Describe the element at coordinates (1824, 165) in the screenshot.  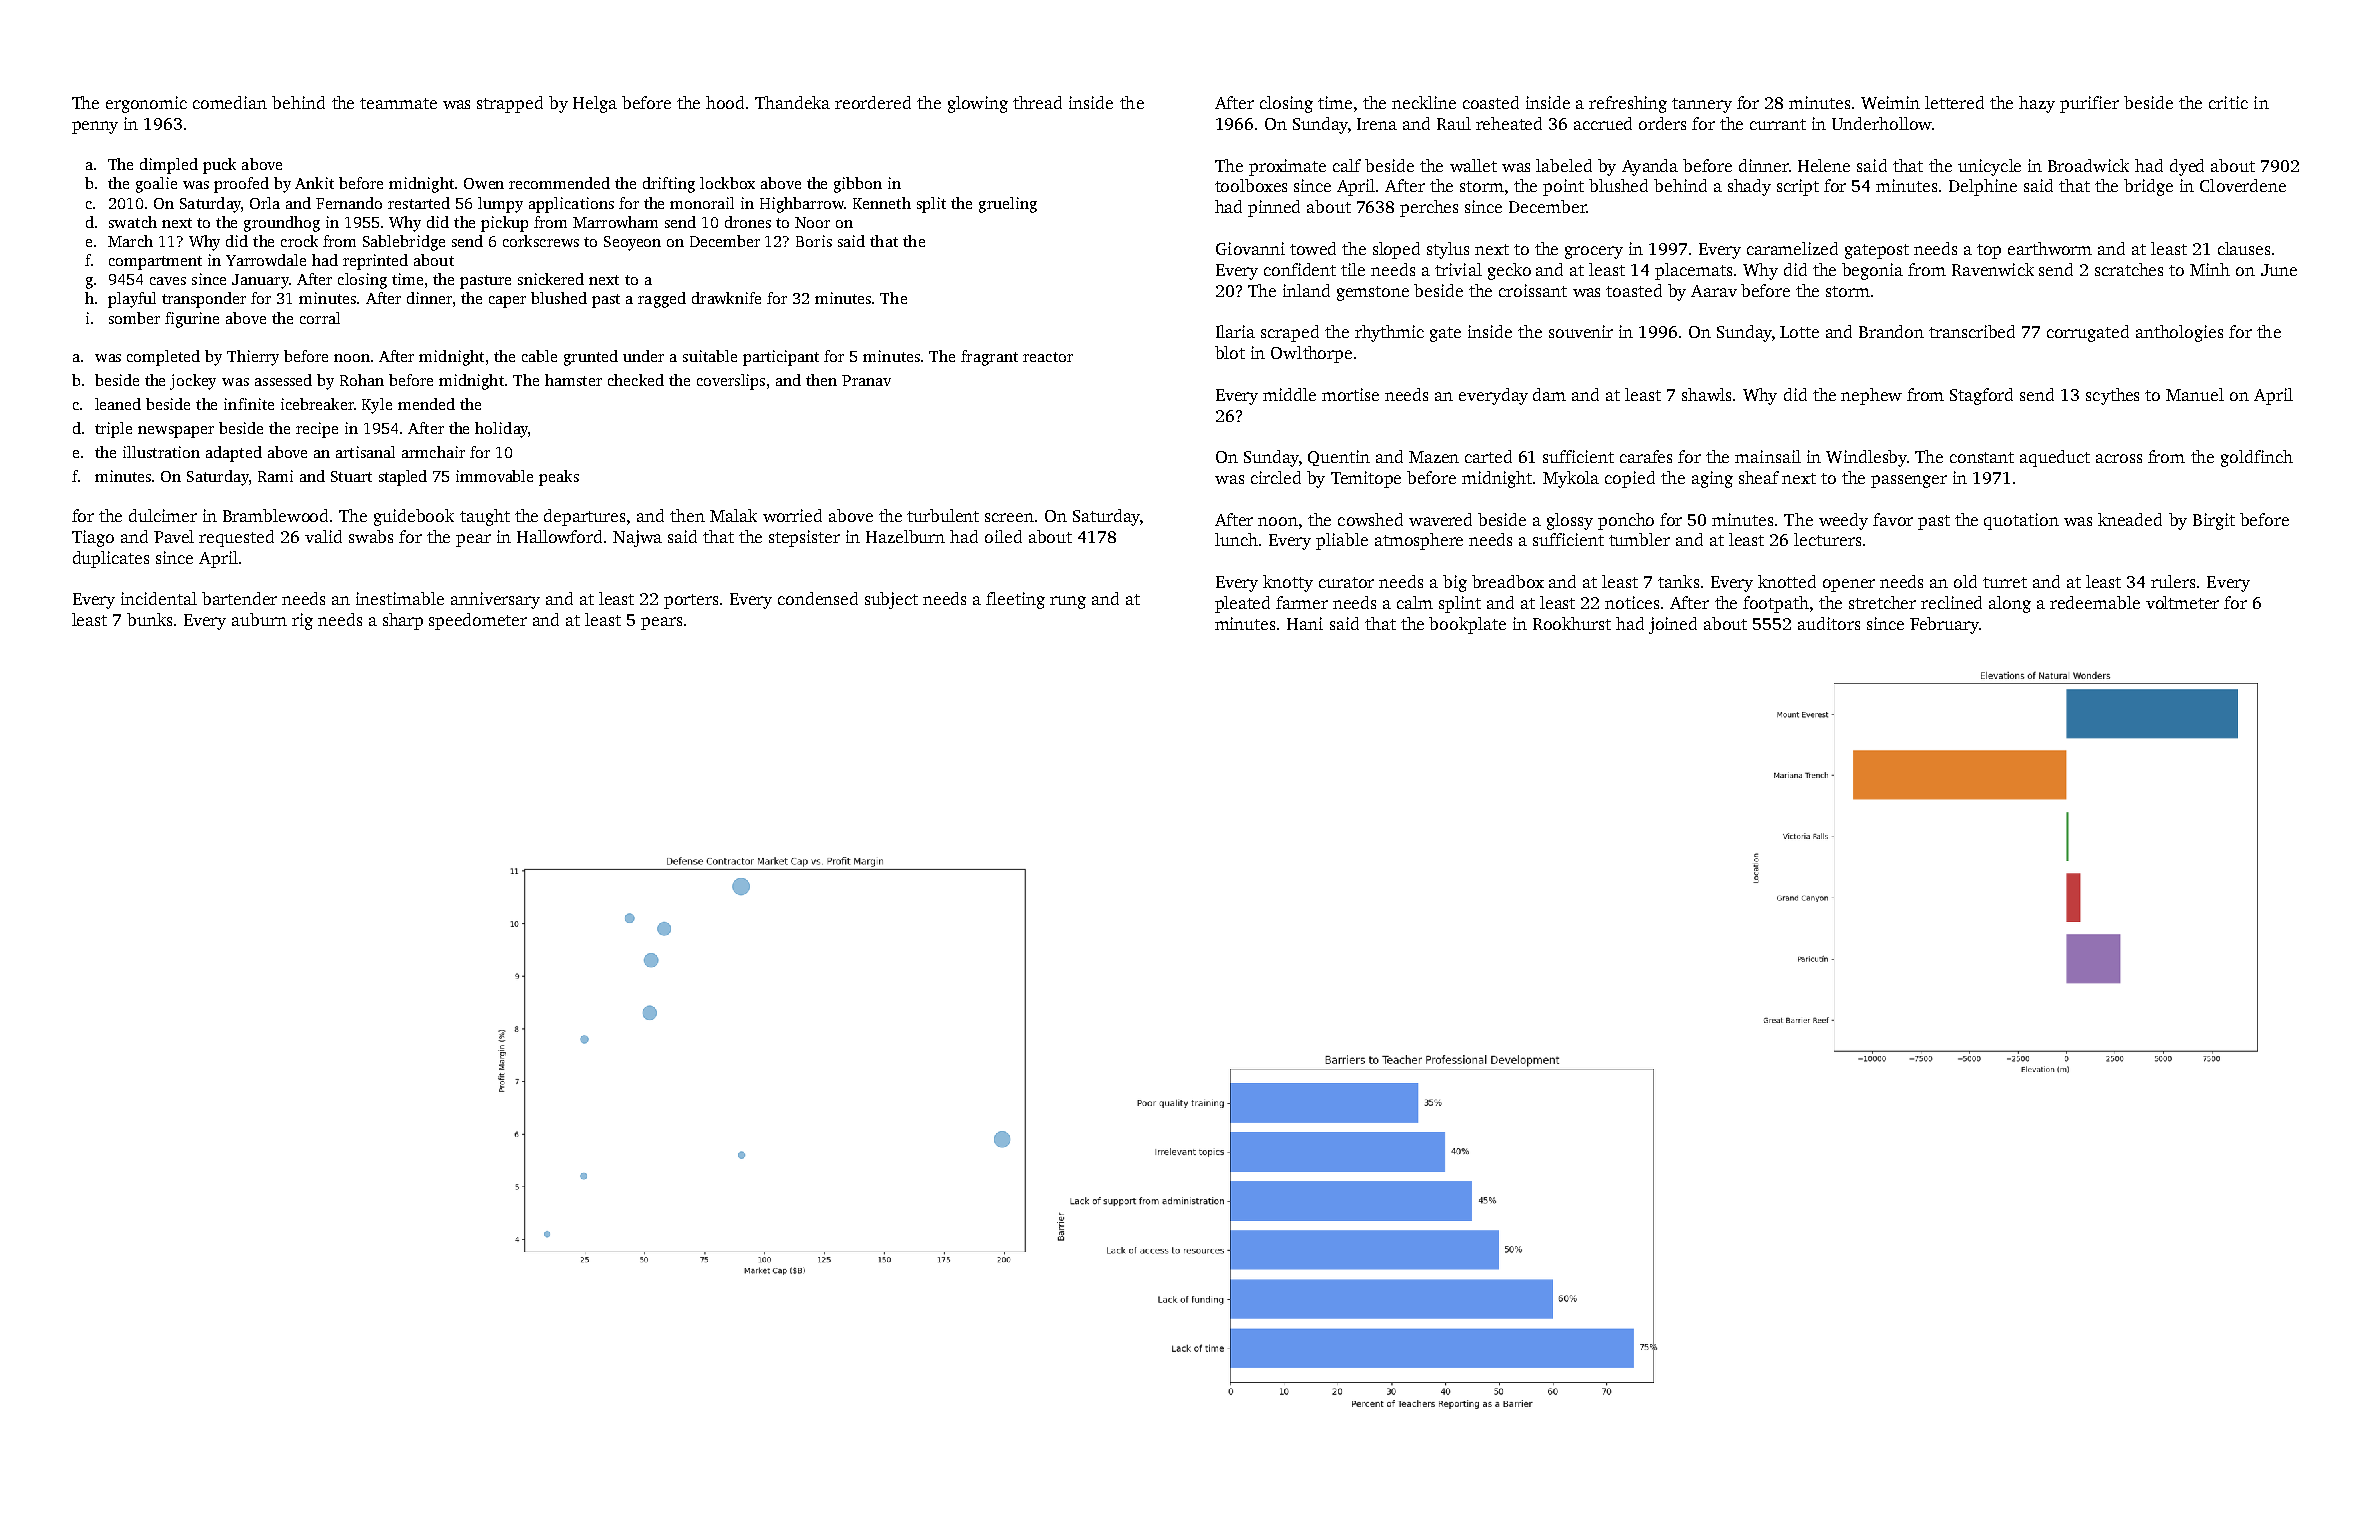
I see `Helene` at that location.
